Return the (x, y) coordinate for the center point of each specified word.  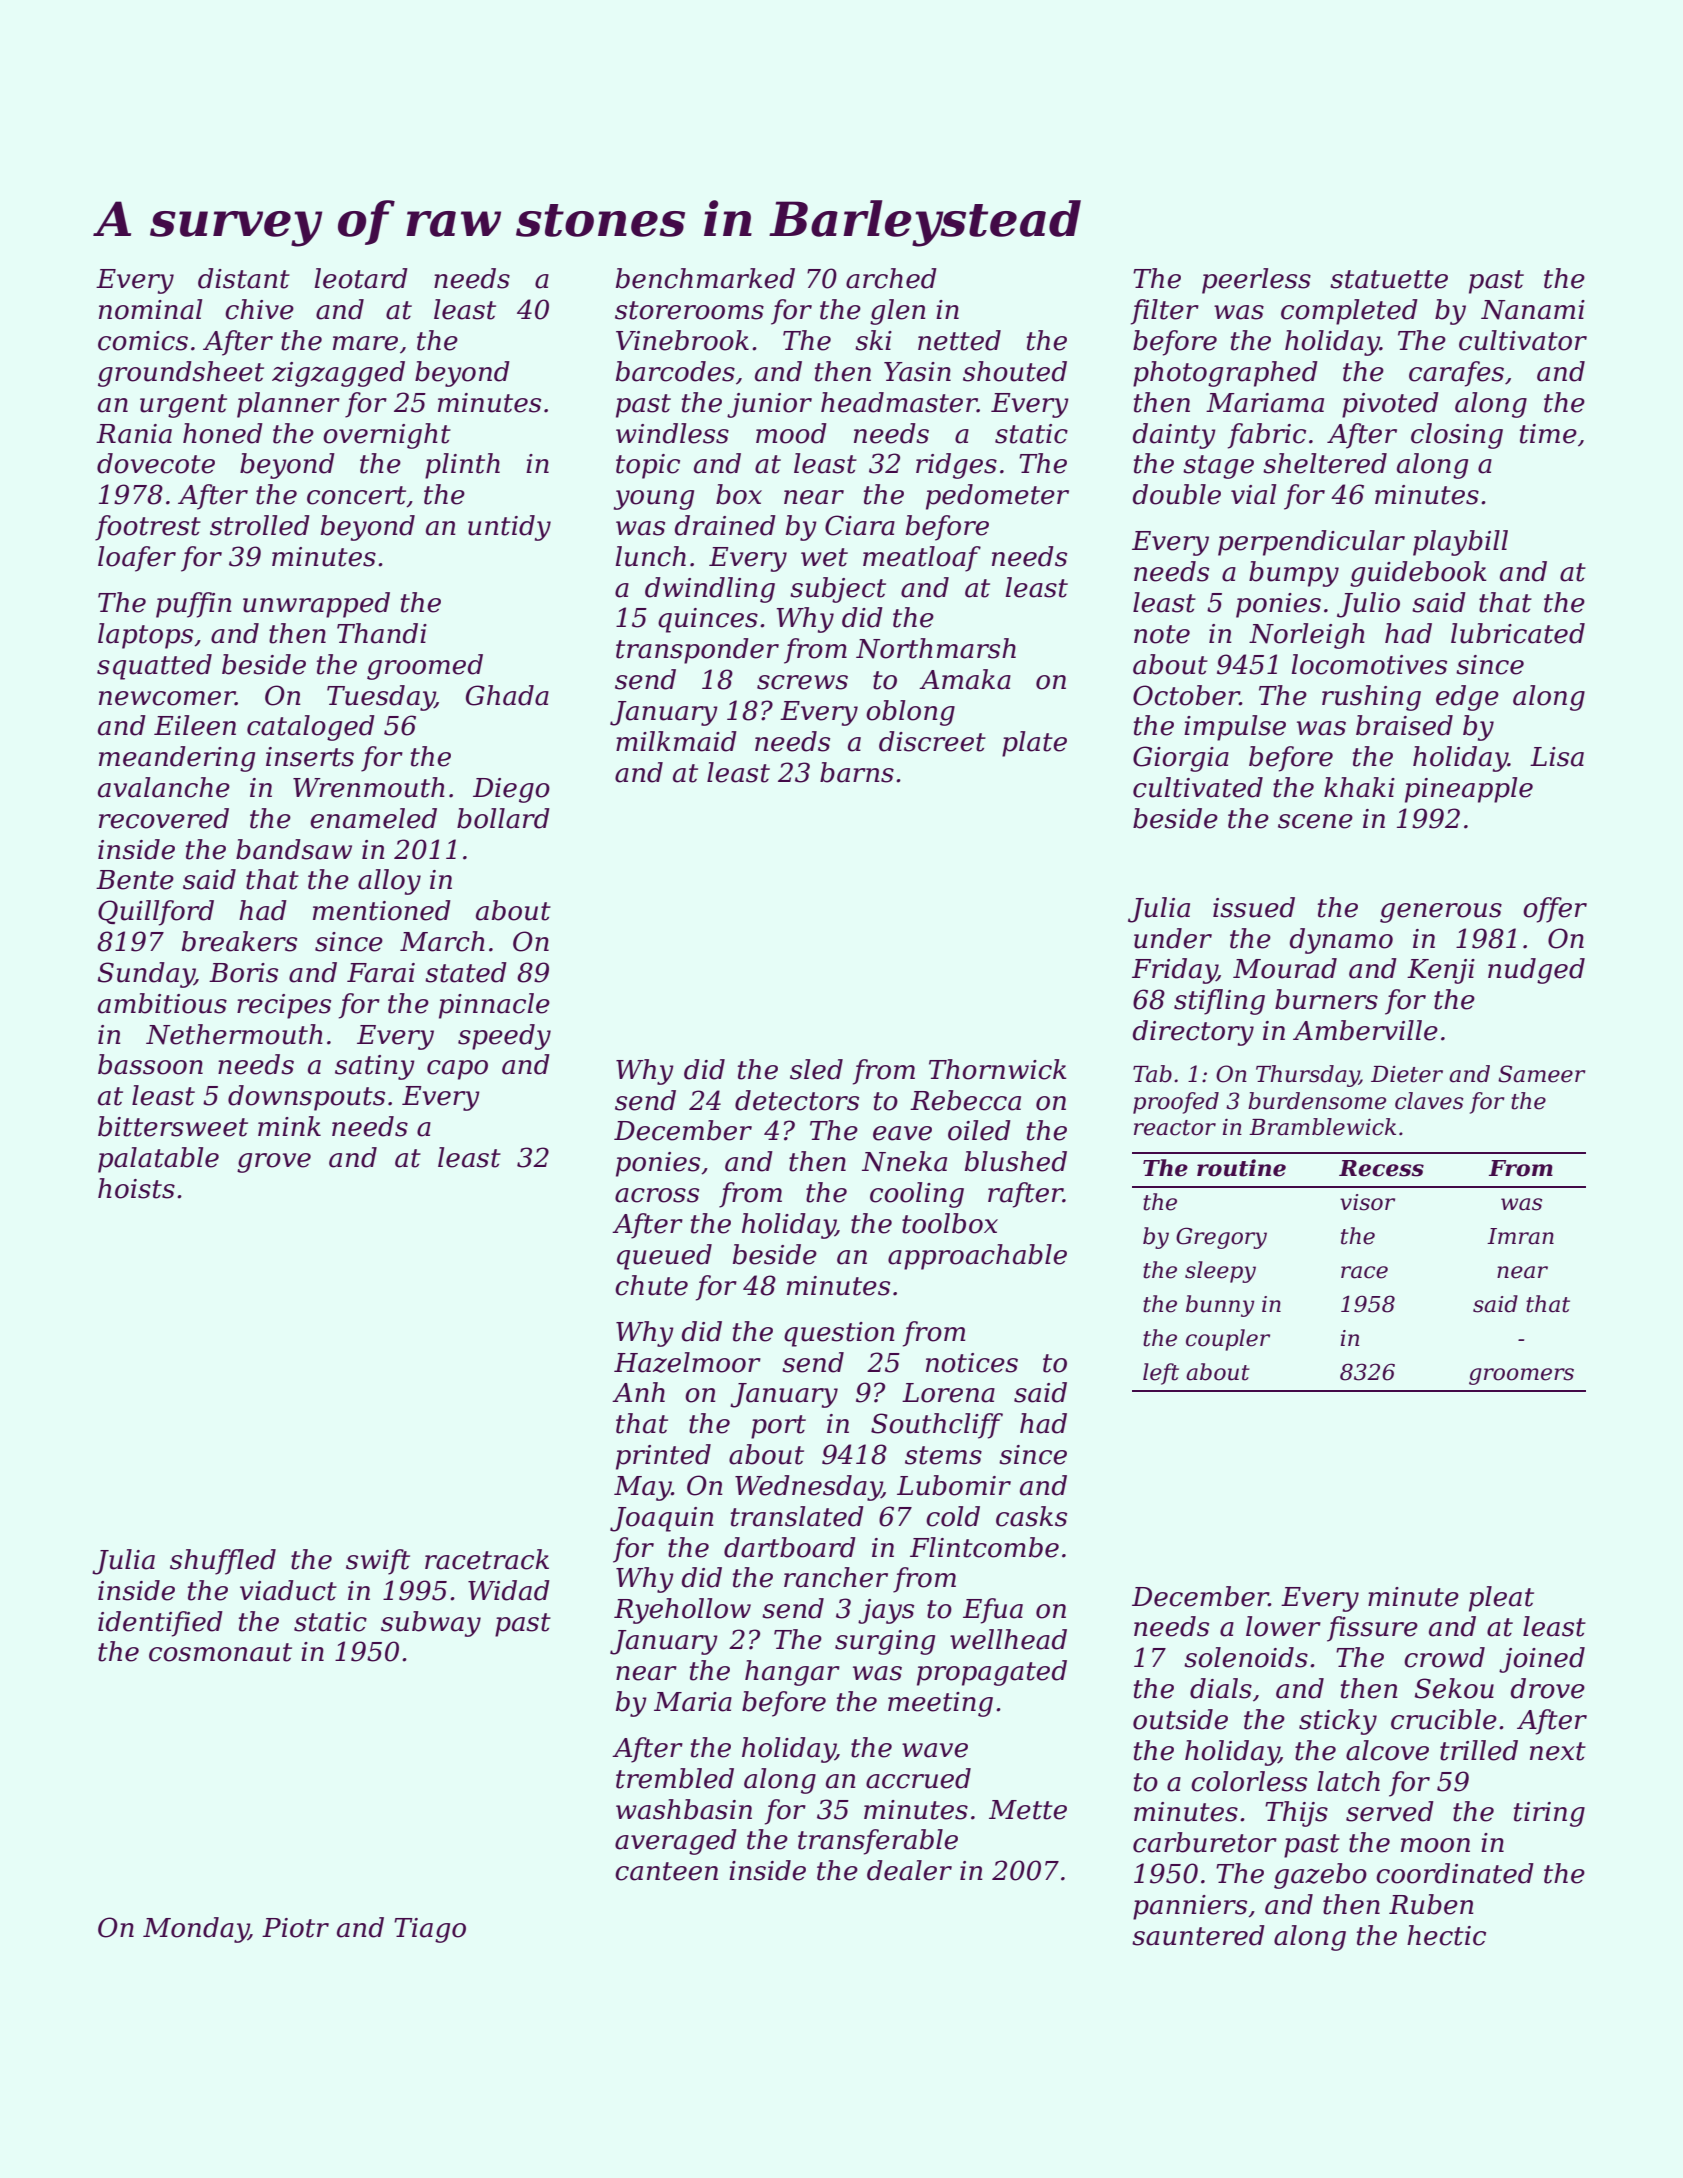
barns (857, 772)
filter (1165, 312)
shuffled (223, 1562)
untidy (509, 528)
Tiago (430, 1930)
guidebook (1418, 574)
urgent (183, 406)
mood (791, 433)
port (778, 1427)
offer (1555, 910)
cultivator (1523, 340)
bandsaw (294, 849)
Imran (1520, 1236)
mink (289, 1126)
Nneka (904, 1161)
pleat (1501, 1599)
